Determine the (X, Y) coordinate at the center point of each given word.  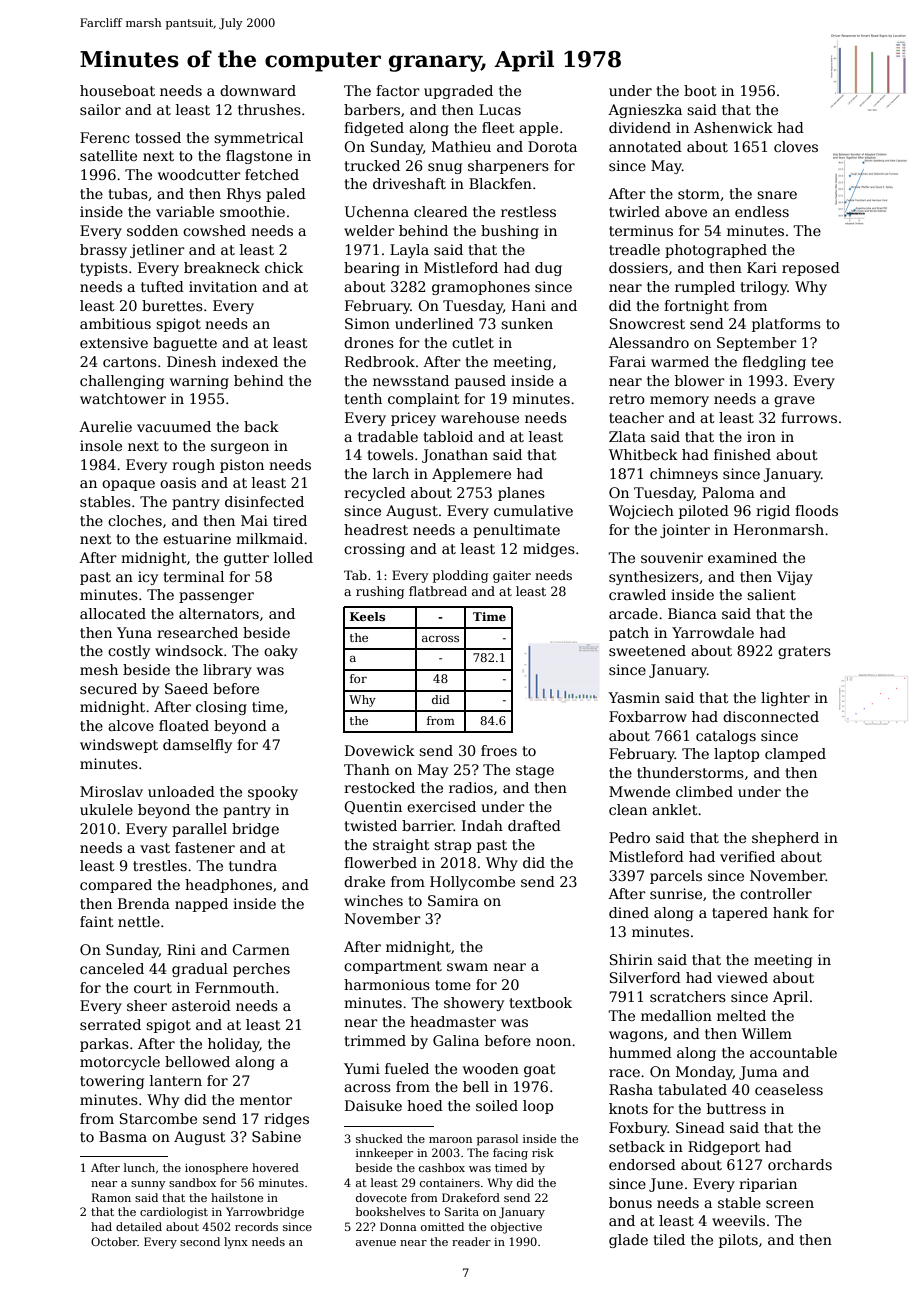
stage (535, 771)
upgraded (458, 92)
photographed (716, 251)
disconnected (771, 716)
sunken (527, 323)
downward (258, 90)
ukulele (106, 809)
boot (700, 90)
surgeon (240, 448)
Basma (123, 1136)
